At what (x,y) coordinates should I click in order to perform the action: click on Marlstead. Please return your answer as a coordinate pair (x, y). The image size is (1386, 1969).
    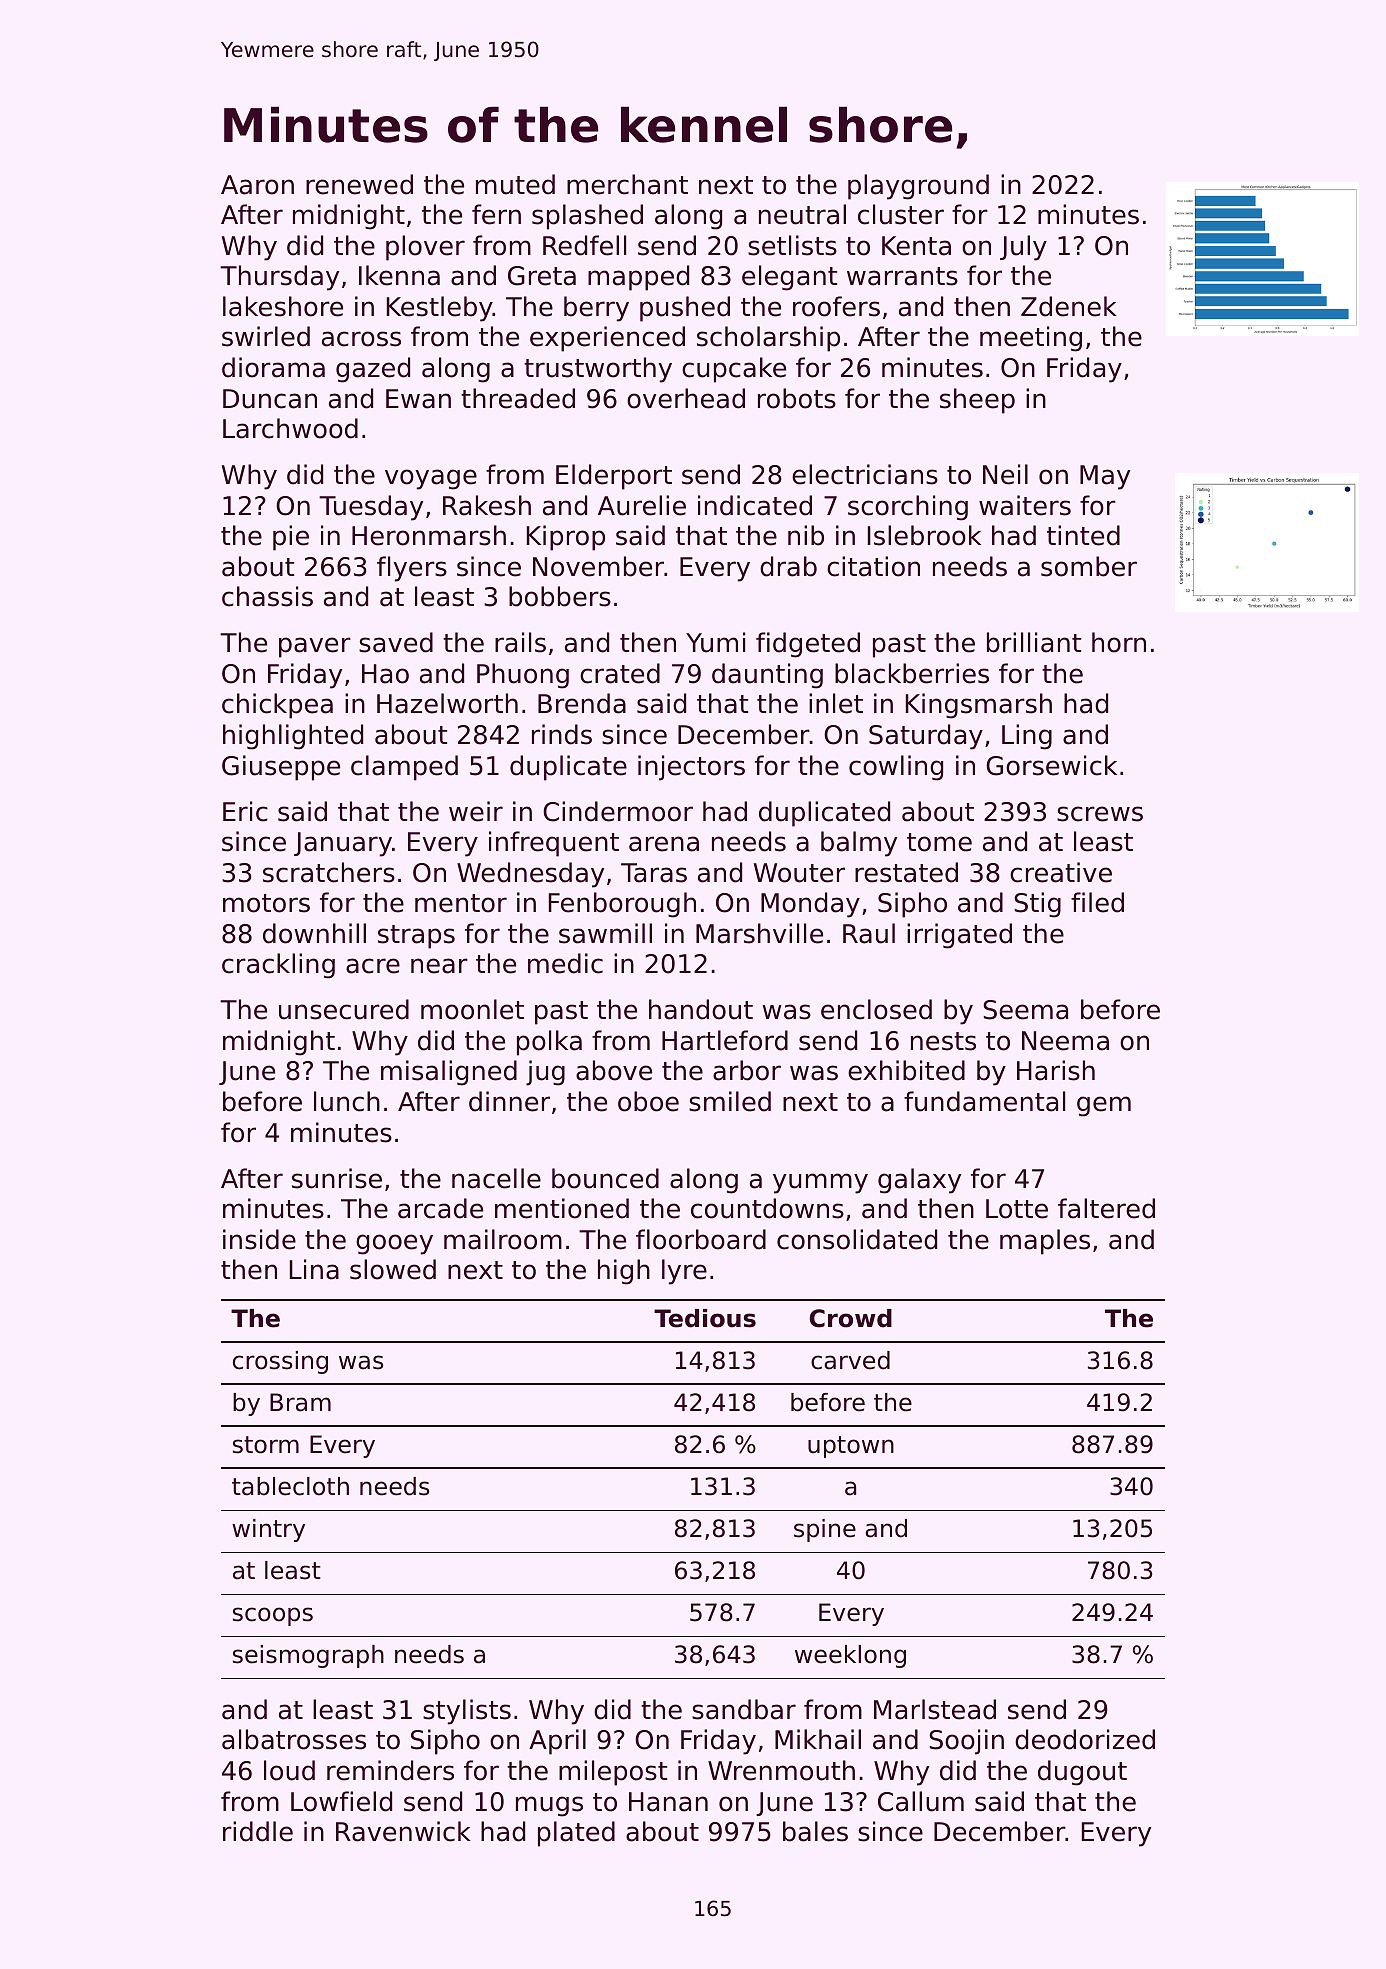
    Looking at the image, I should click on (935, 1709).
